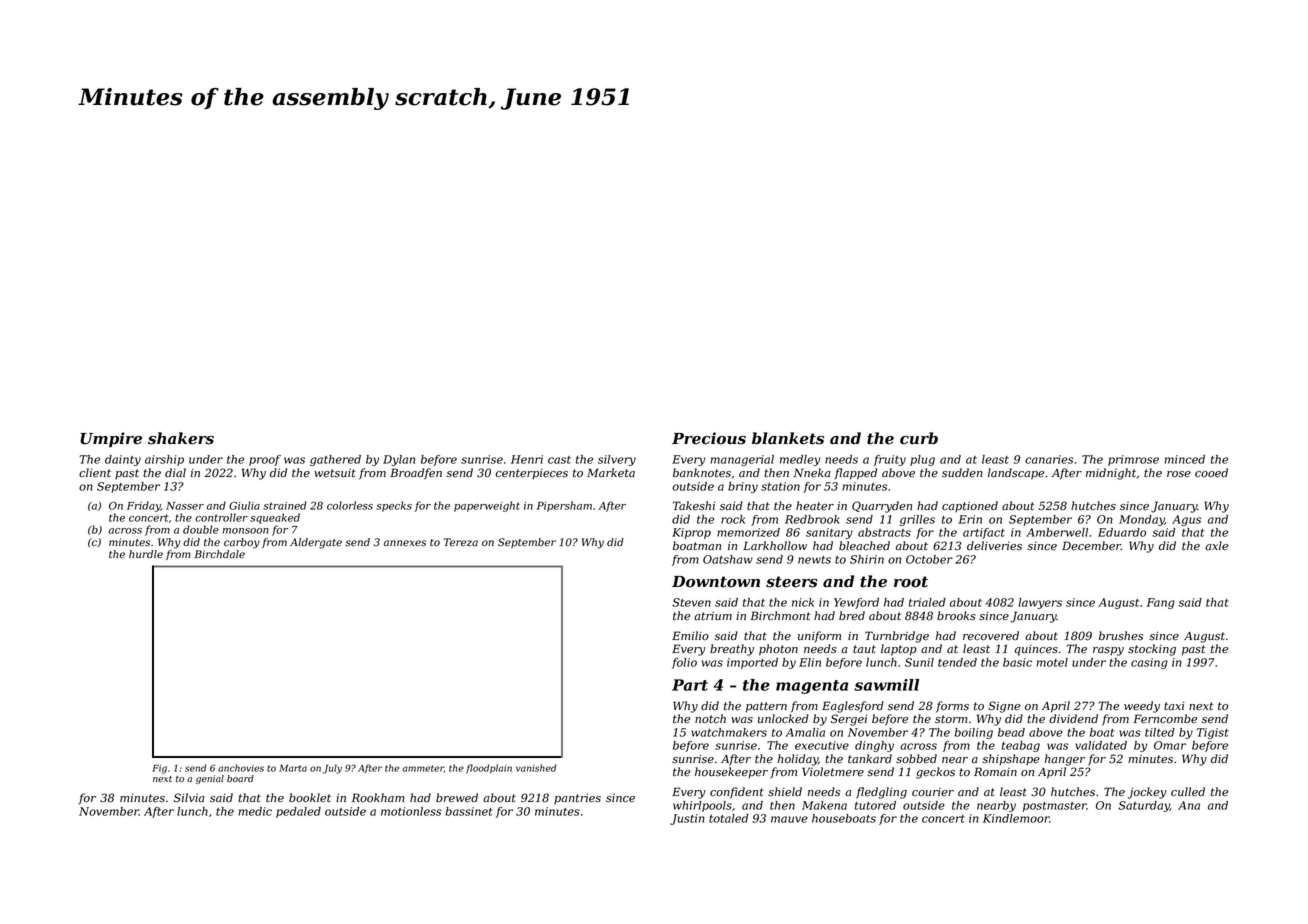 Image resolution: width=1308 pixels, height=924 pixels. What do you see at coordinates (210, 779) in the screenshot?
I see `genial` at bounding box center [210, 779].
